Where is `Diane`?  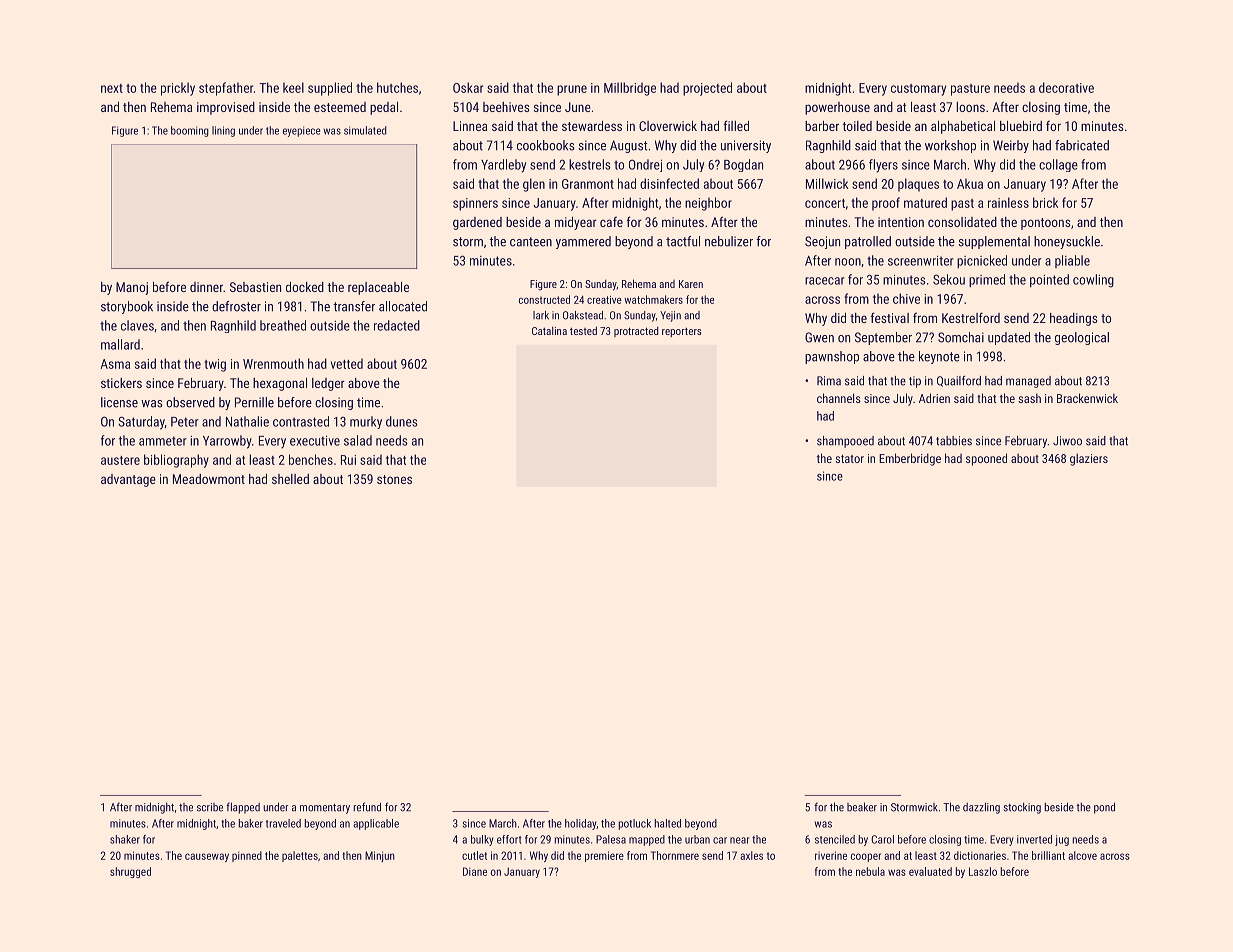 Diane is located at coordinates (475, 871).
